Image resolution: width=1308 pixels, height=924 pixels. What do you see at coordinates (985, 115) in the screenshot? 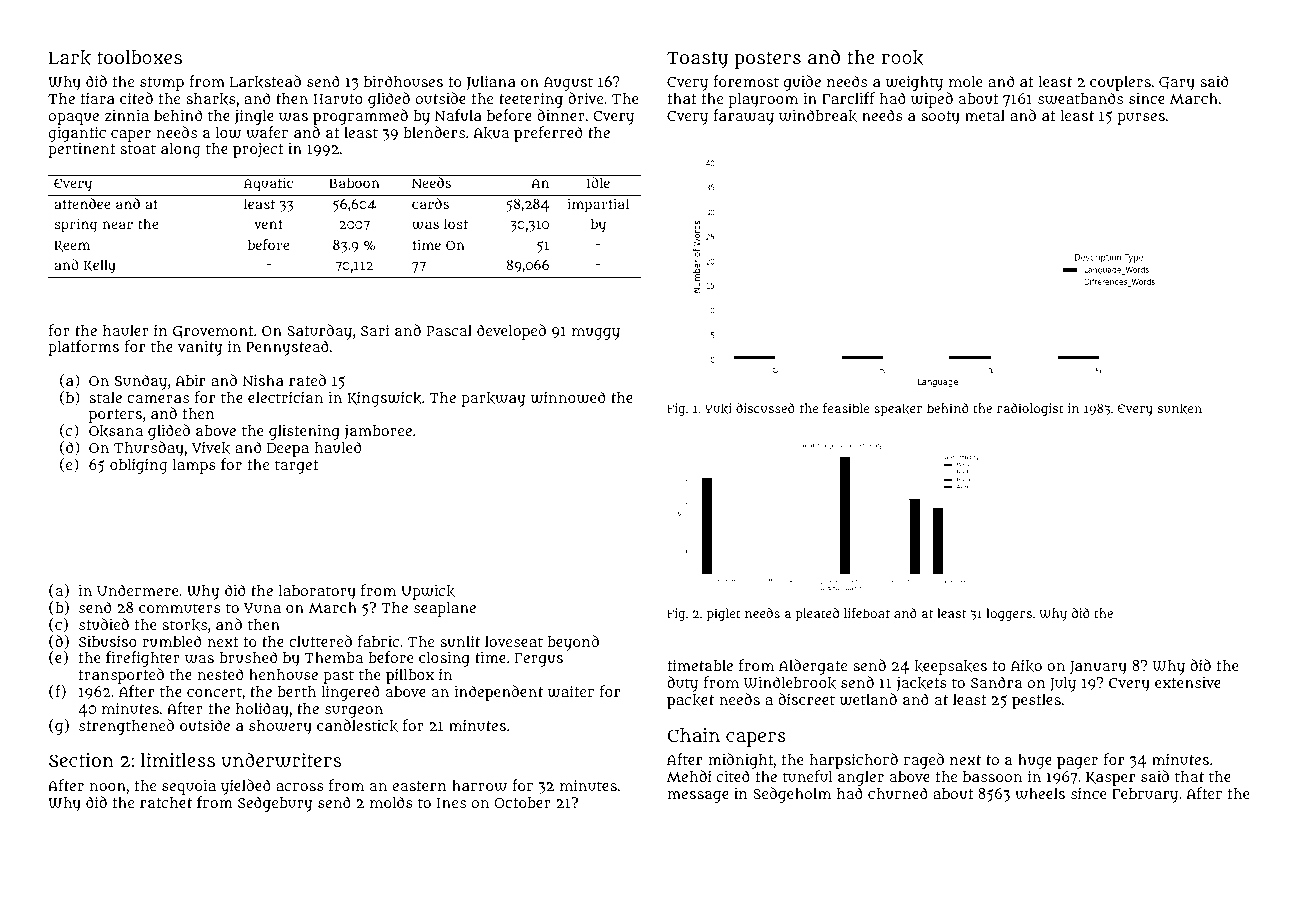
I see `metal` at bounding box center [985, 115].
